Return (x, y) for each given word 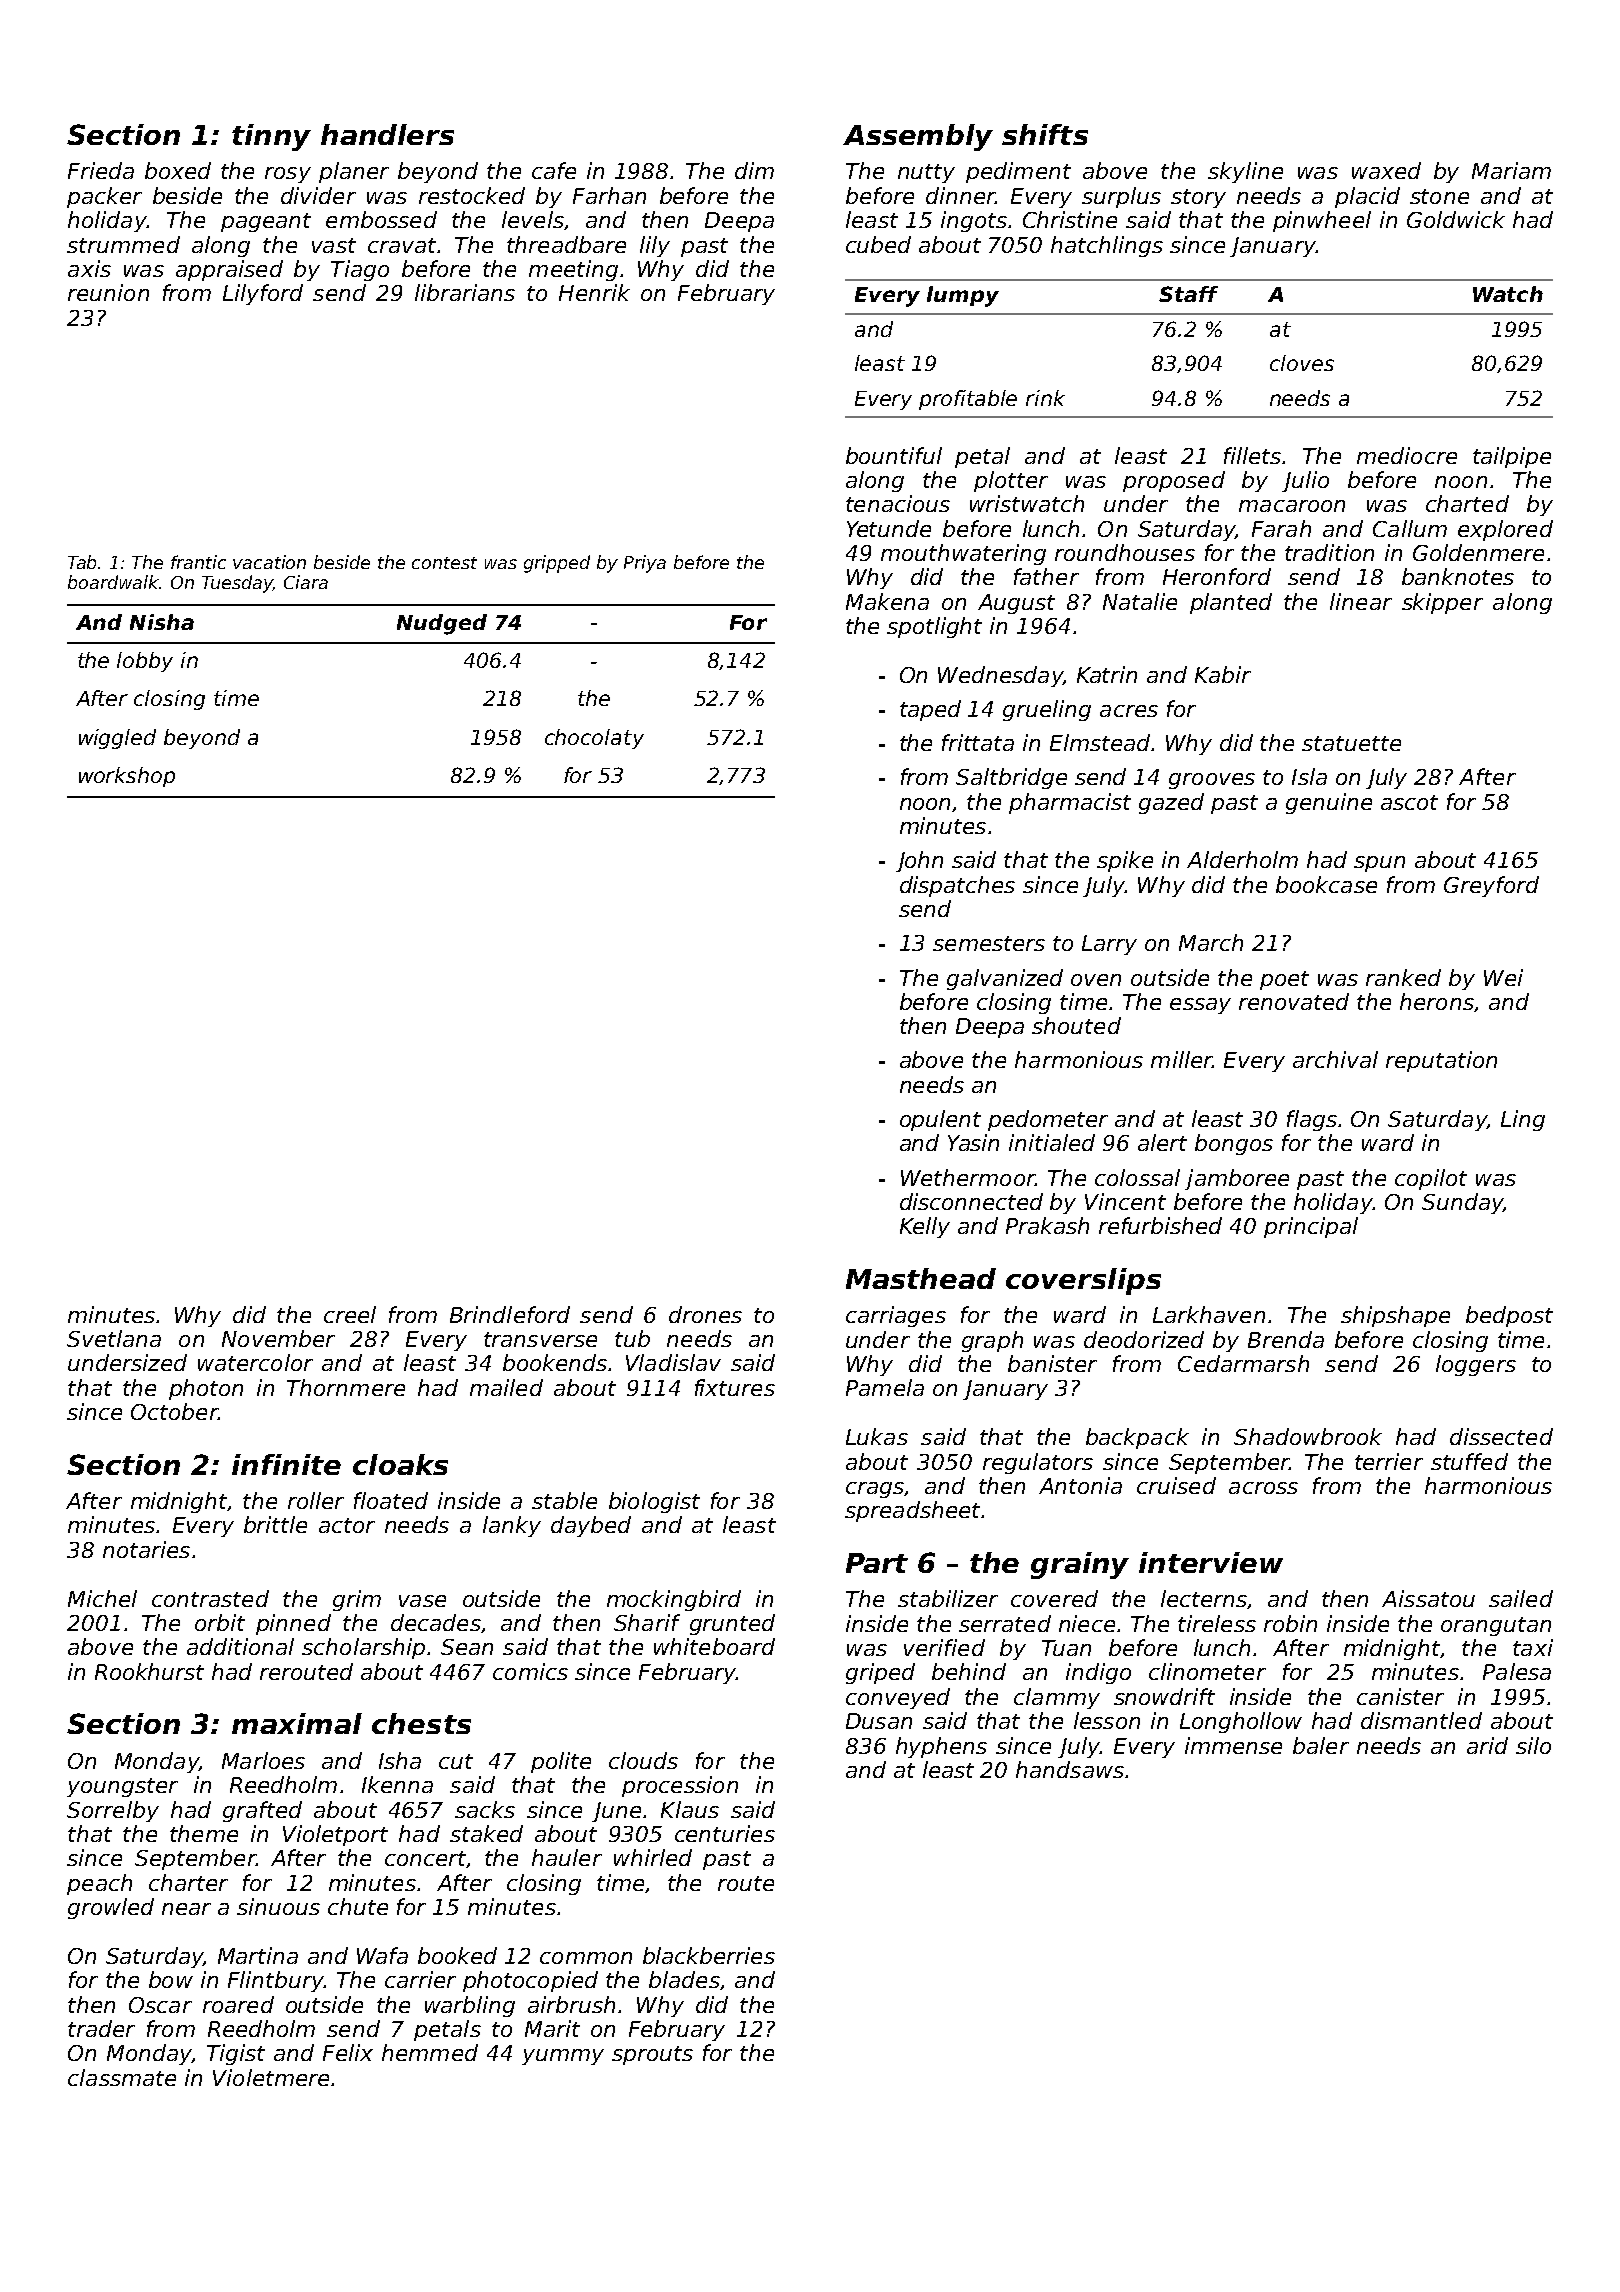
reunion (108, 292)
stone (1439, 196)
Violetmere (271, 2077)
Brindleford (510, 1314)
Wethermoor (968, 1177)
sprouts (652, 2055)
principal (1311, 1227)
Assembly (918, 137)
